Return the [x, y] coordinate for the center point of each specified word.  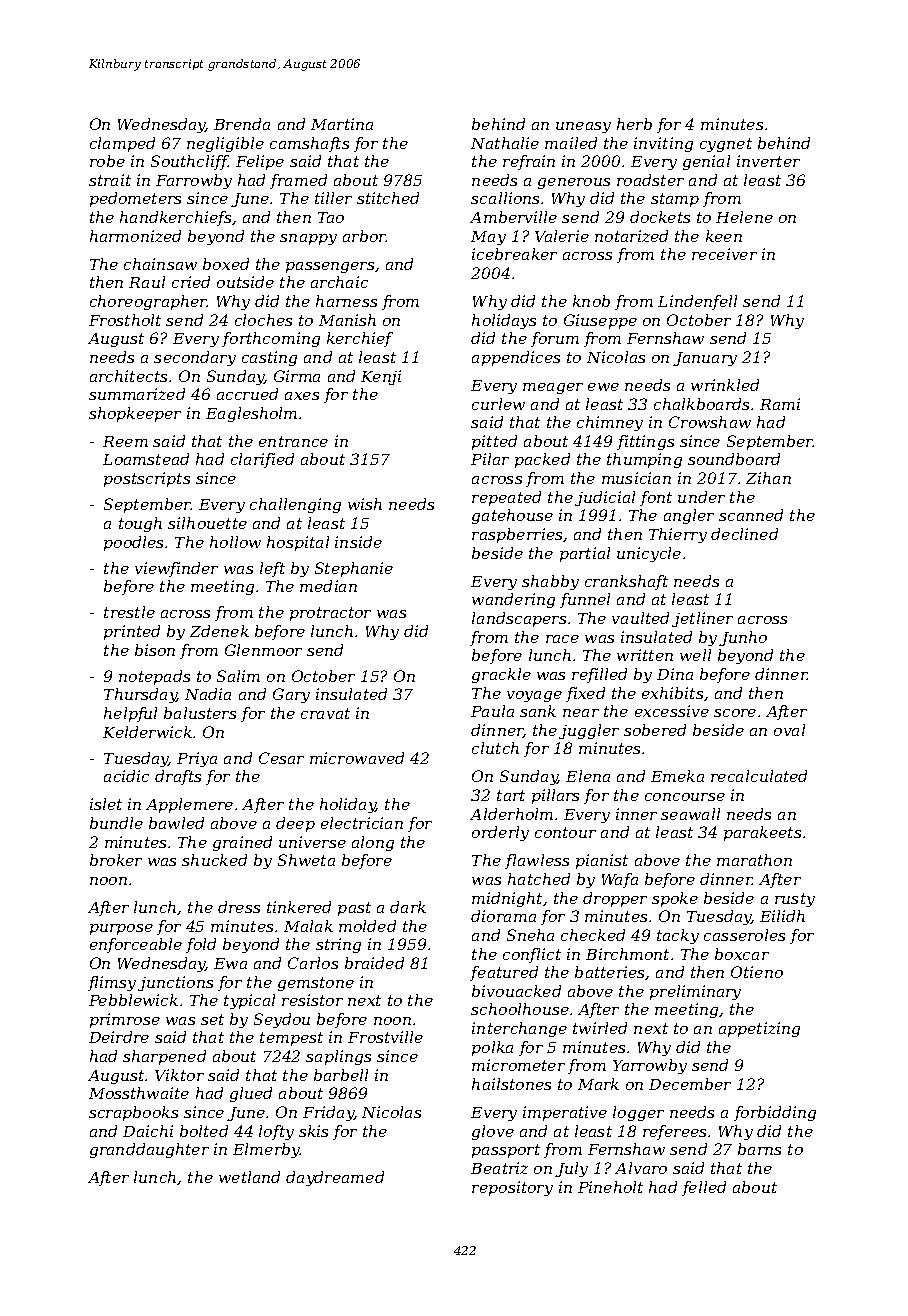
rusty [795, 900]
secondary [195, 358]
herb [634, 124]
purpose [121, 929]
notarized [631, 236]
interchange [519, 1029]
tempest [291, 1039]
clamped [122, 144]
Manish [347, 320]
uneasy [583, 127]
